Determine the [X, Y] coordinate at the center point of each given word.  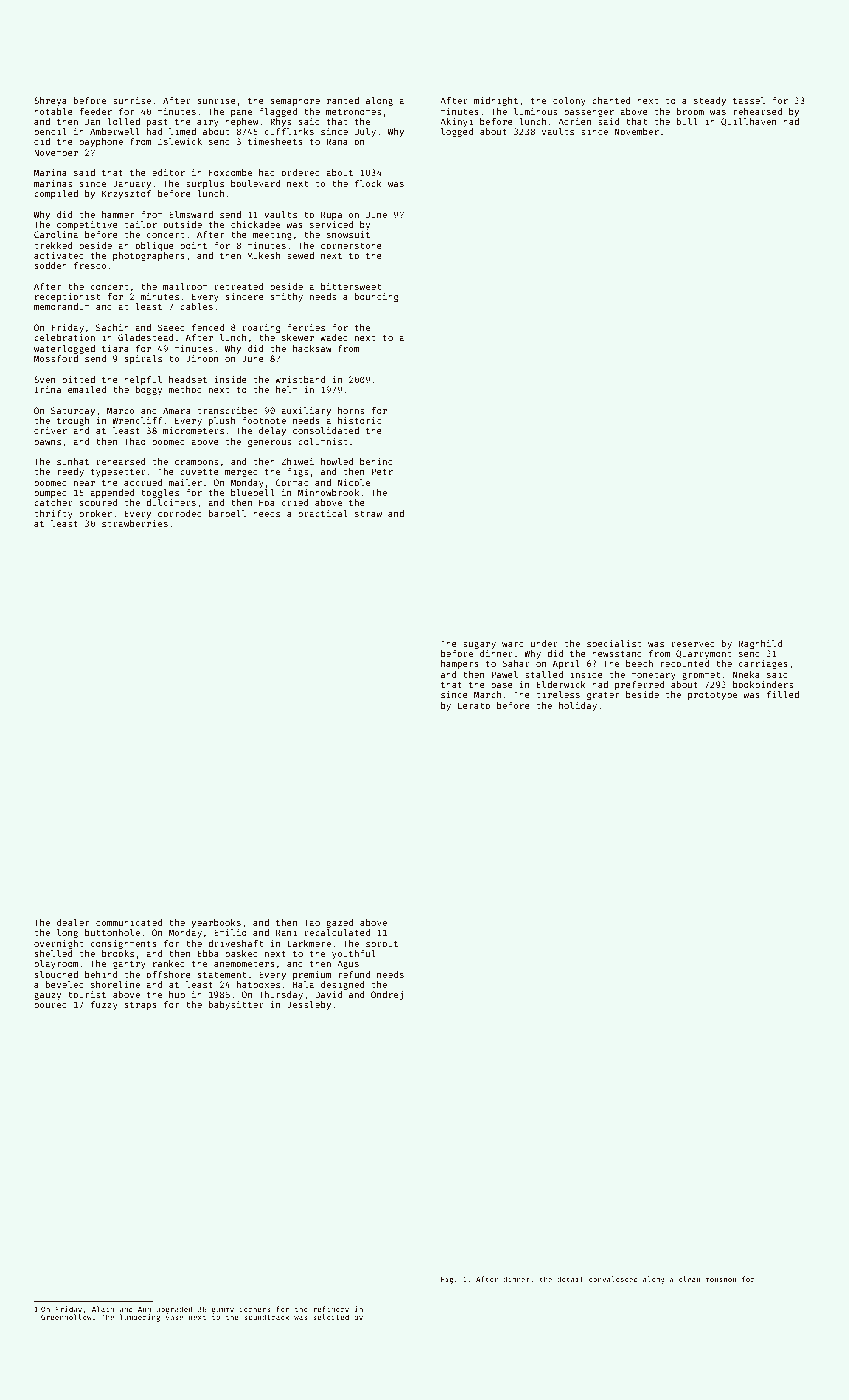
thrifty [53, 514]
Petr [382, 471]
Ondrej [387, 995]
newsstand [617, 653]
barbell [227, 513]
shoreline [115, 984]
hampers [460, 664]
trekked [53, 245]
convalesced [613, 1279]
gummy [223, 1311]
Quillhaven [748, 122]
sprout [382, 945]
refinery [331, 1310]
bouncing [376, 297]
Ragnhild [760, 644]
